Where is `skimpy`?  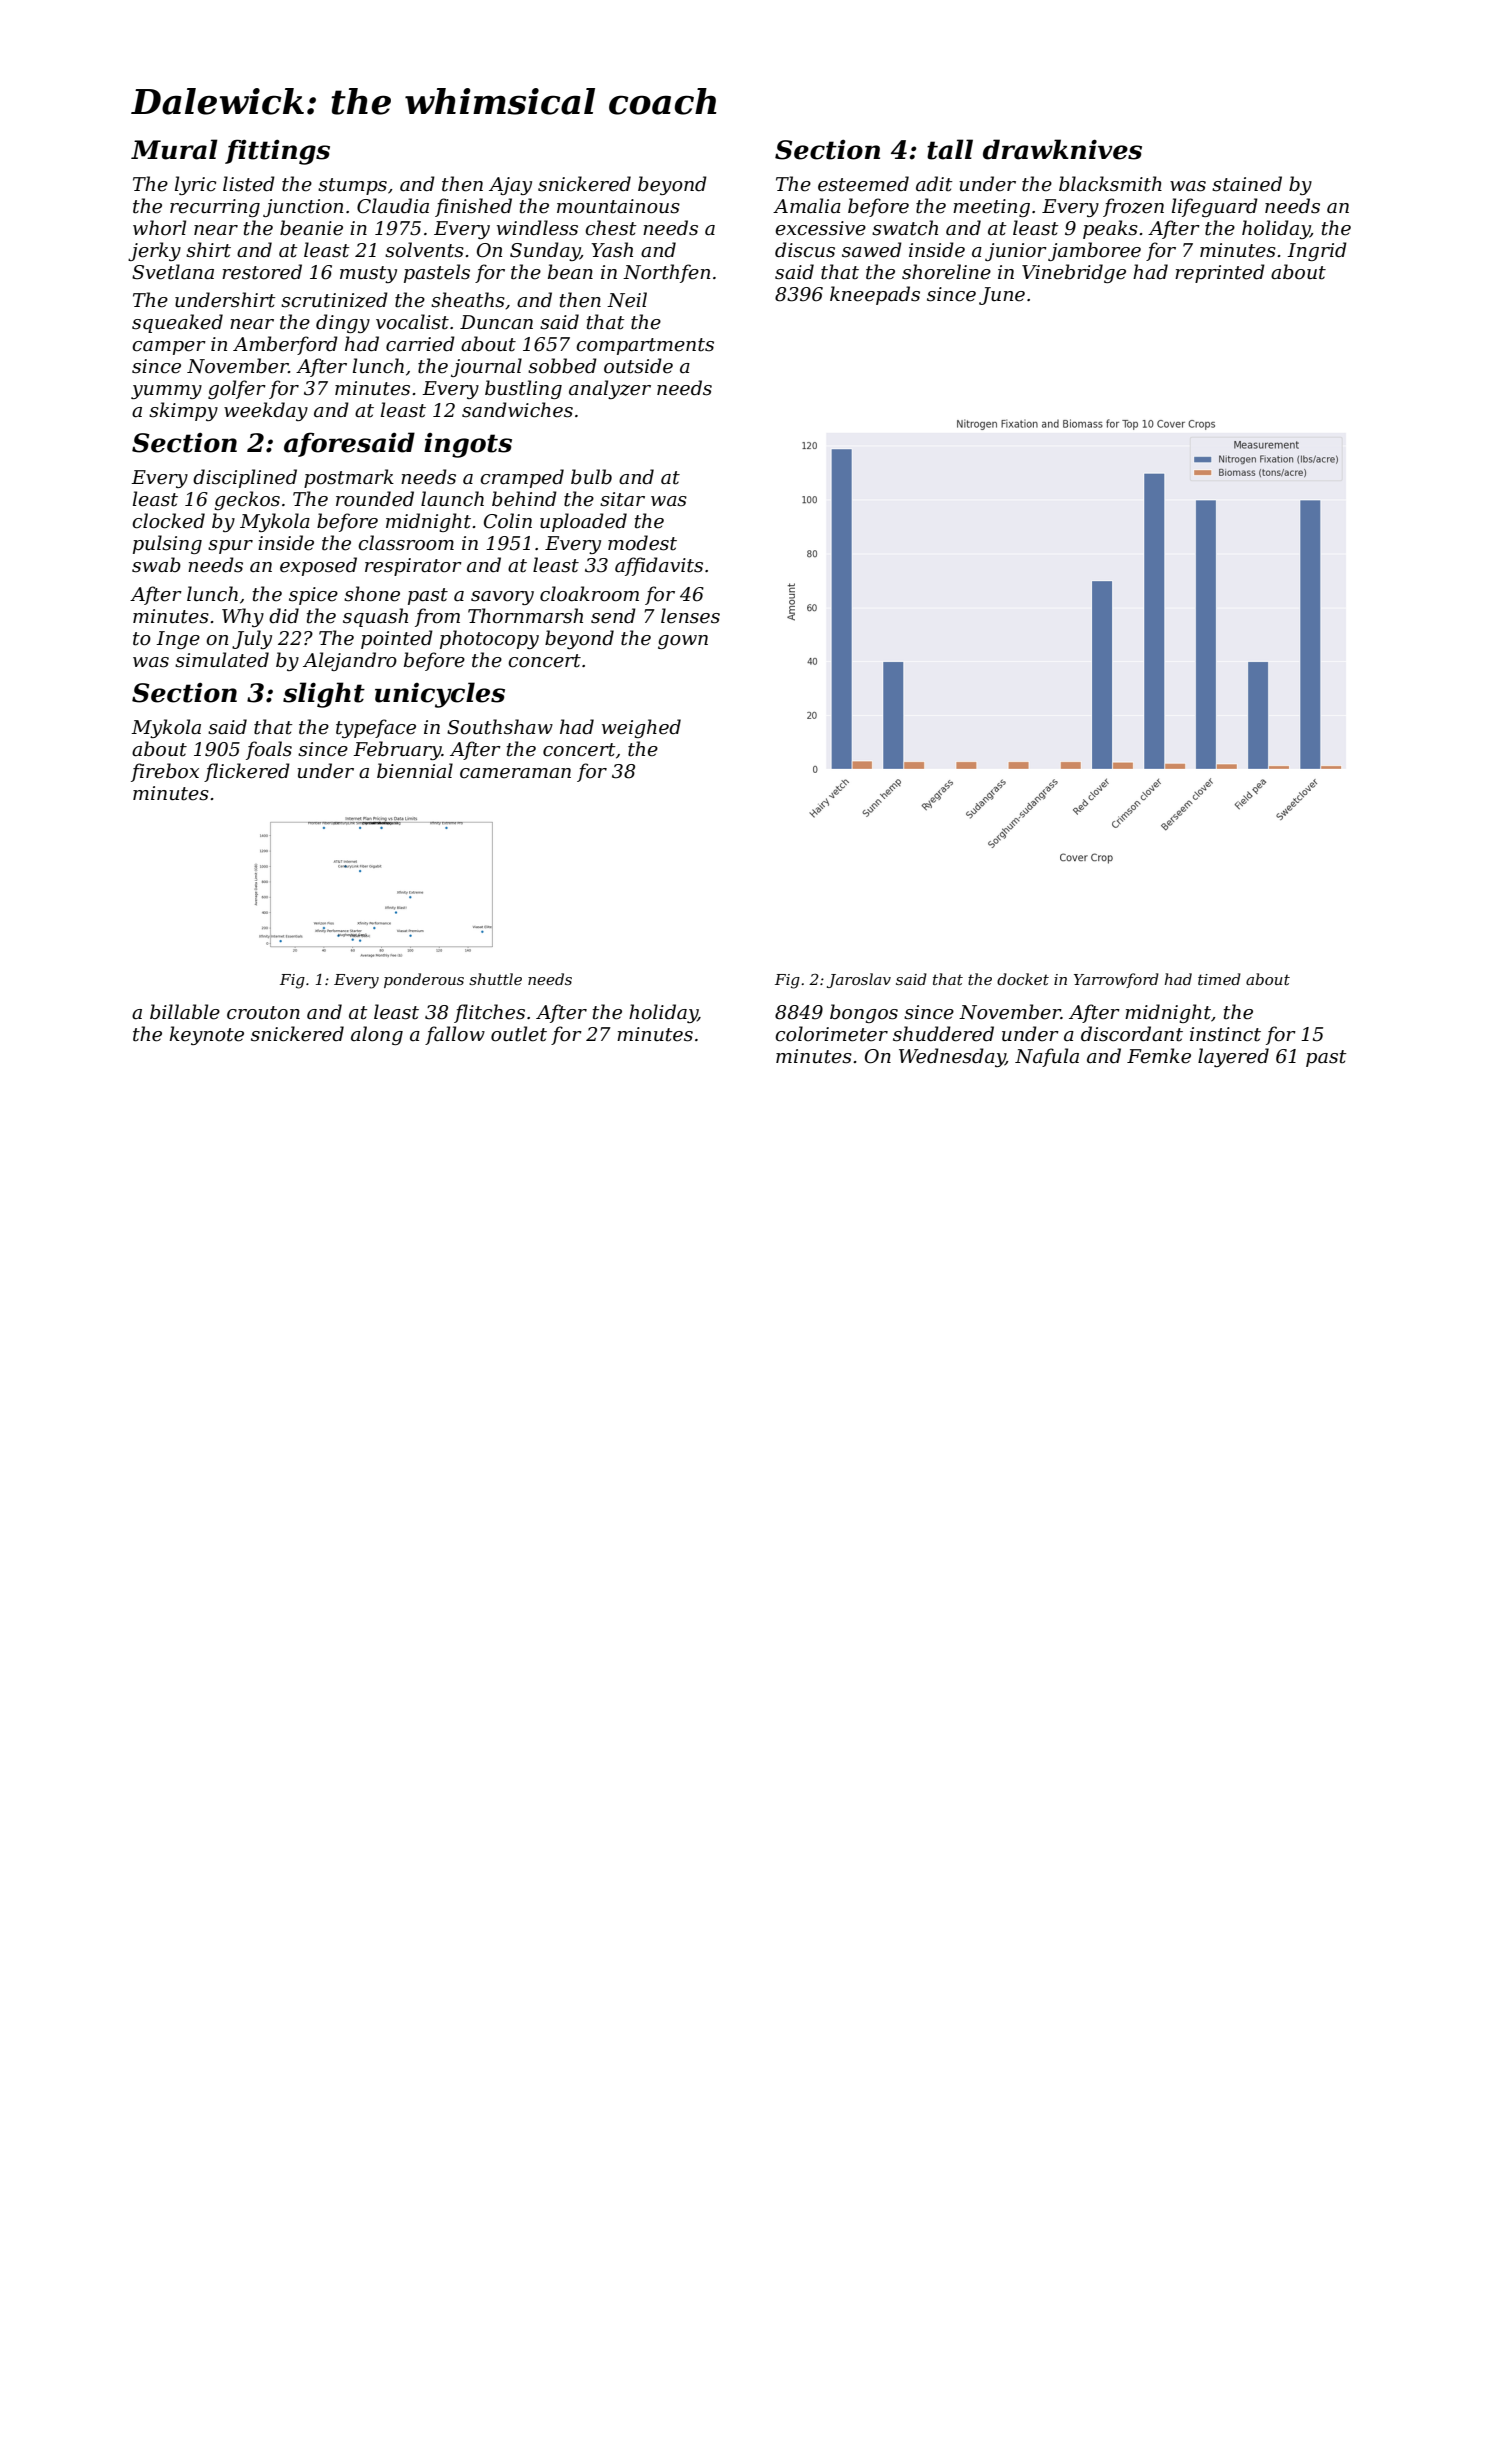
skimpy is located at coordinates (183, 411).
